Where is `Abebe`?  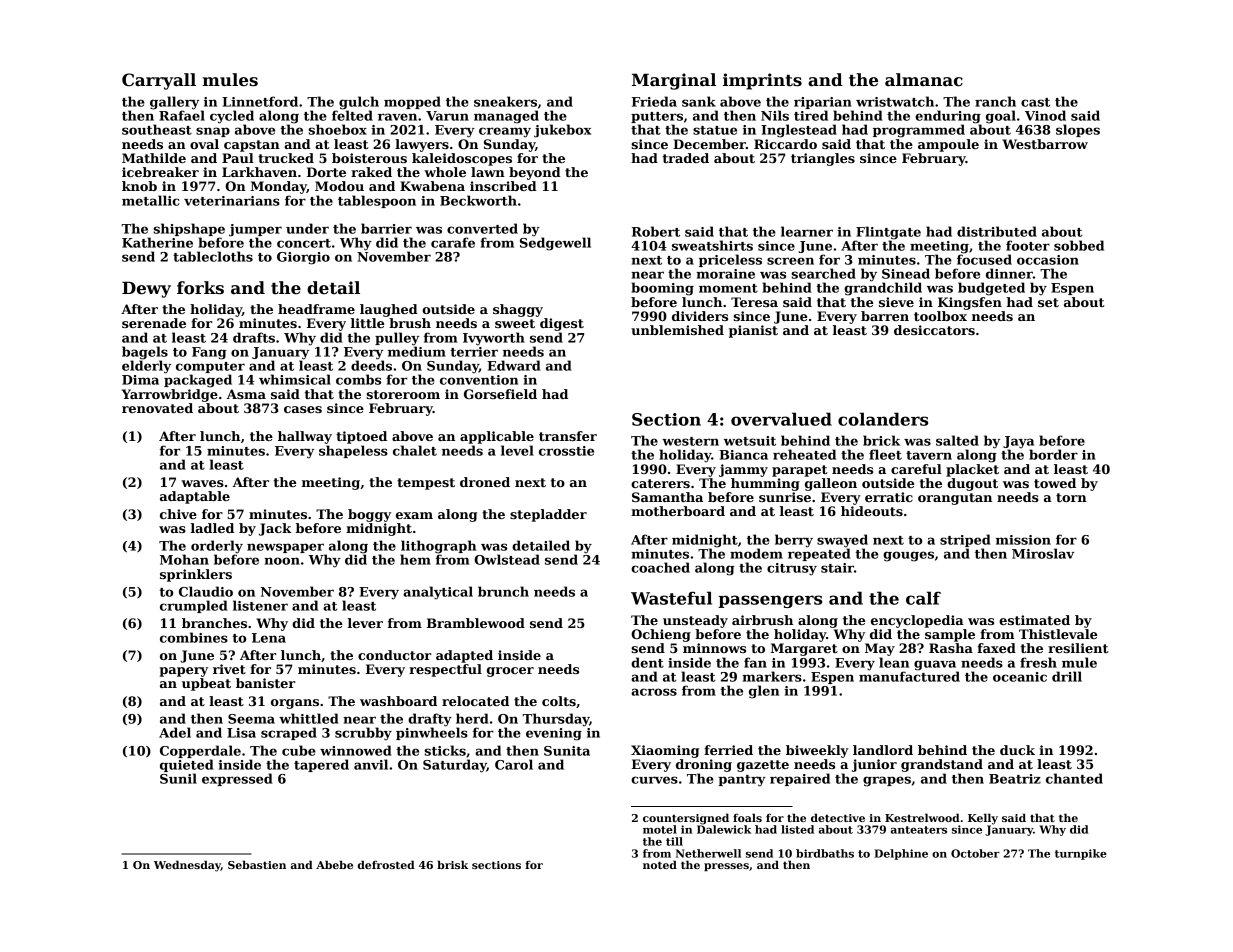
Abebe is located at coordinates (334, 864).
